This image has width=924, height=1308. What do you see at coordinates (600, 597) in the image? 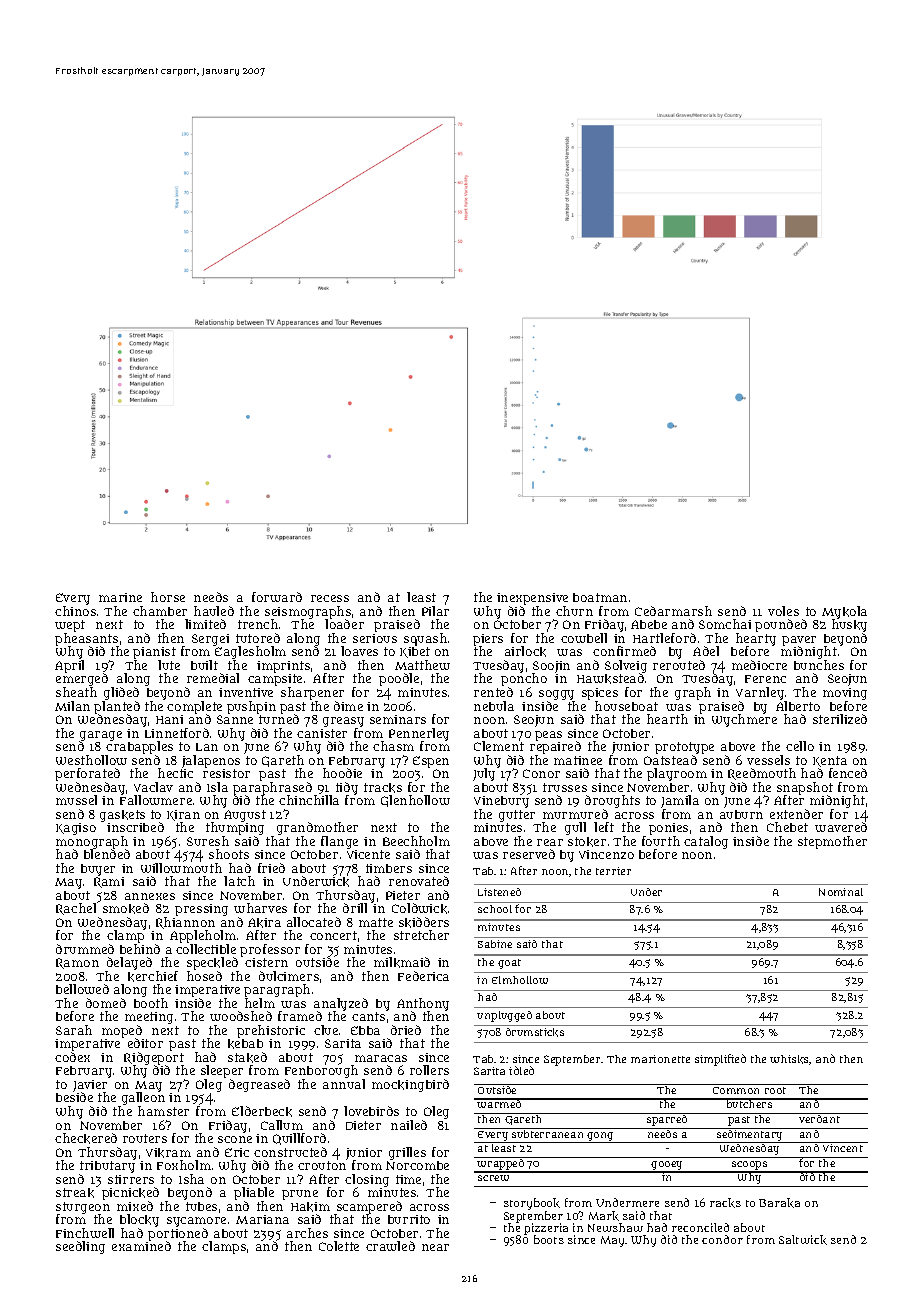
I see `boatman` at bounding box center [600, 597].
